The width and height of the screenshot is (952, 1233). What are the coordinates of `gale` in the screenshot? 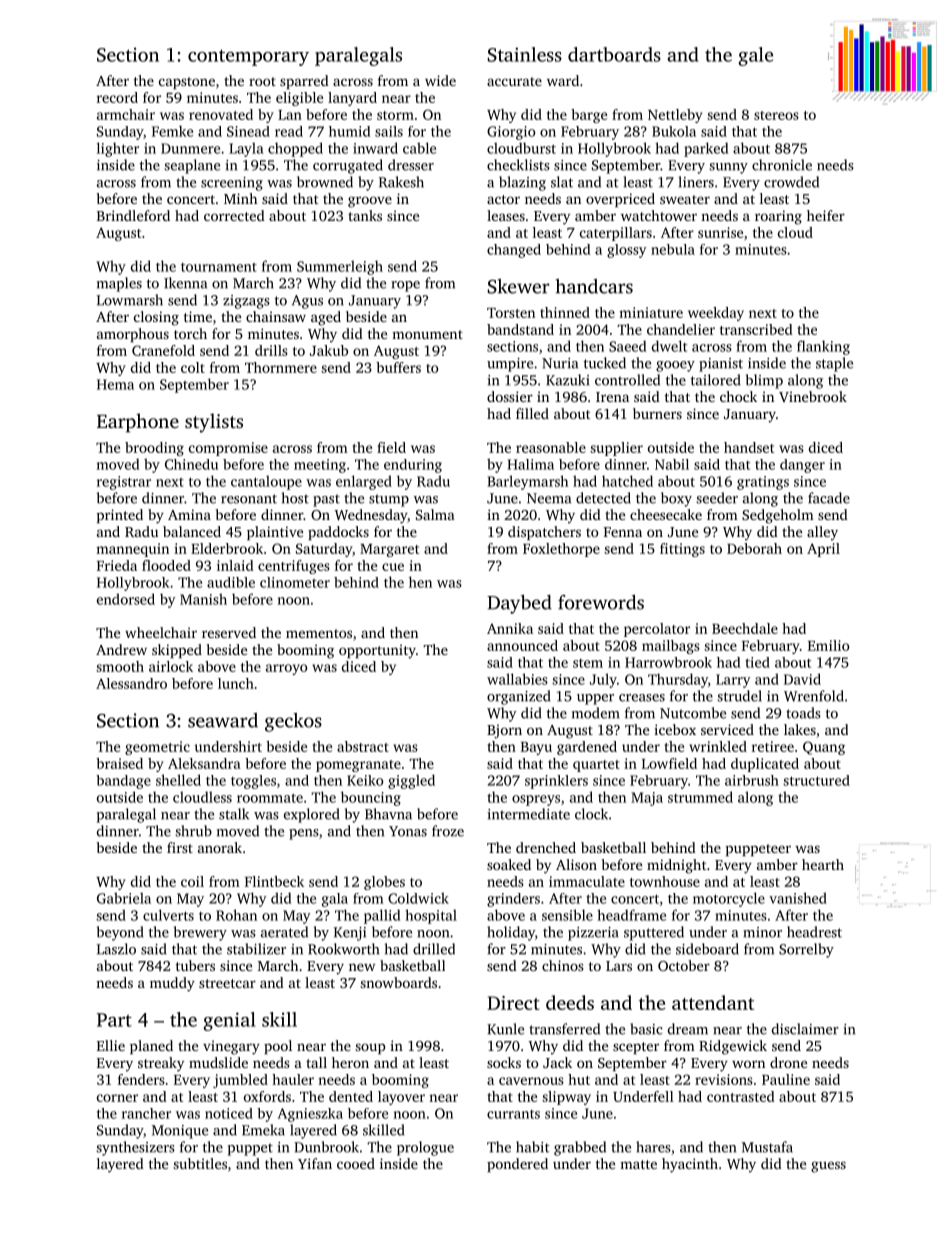 It's located at (755, 56).
